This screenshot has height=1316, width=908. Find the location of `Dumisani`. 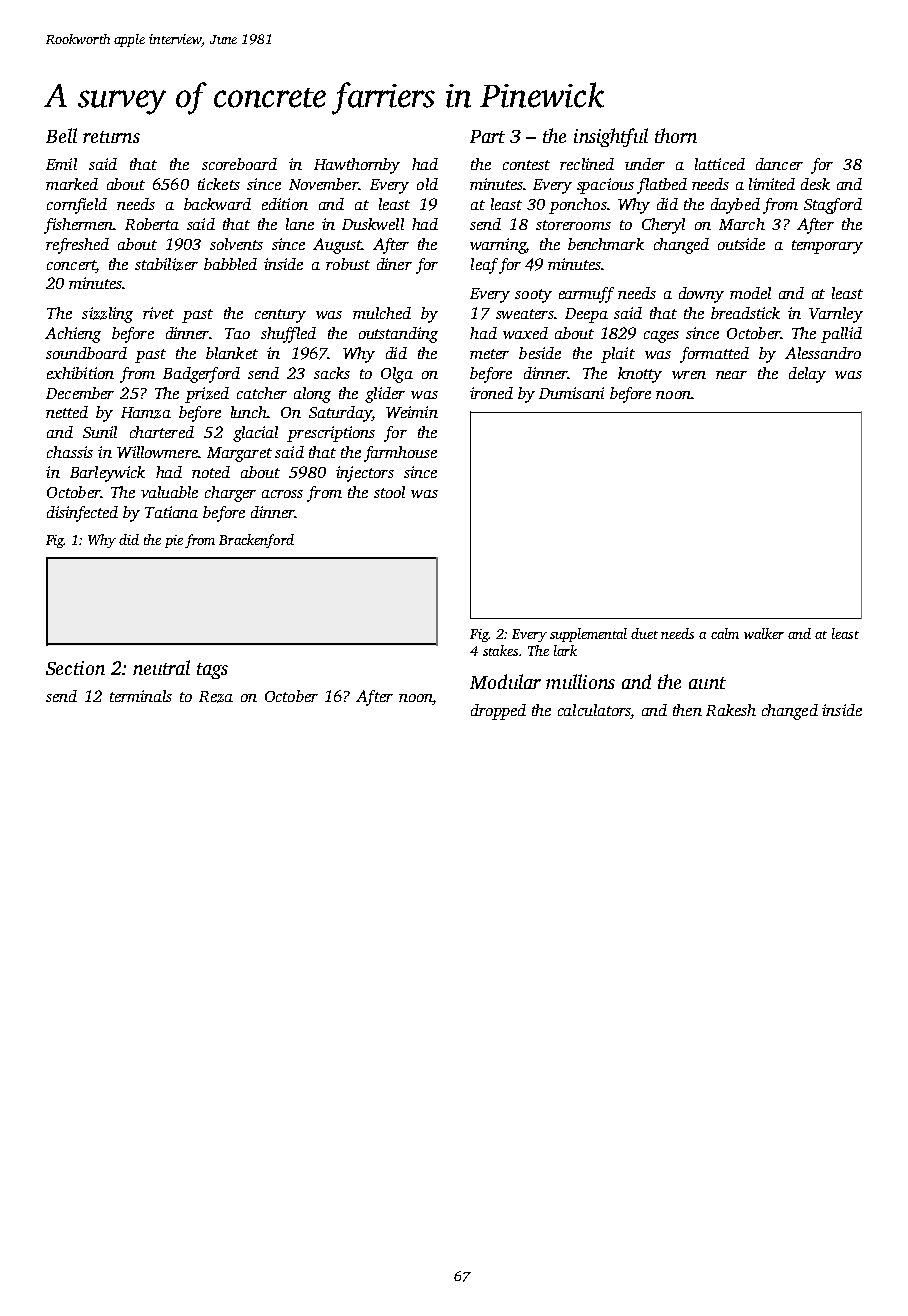

Dumisani is located at coordinates (571, 393).
